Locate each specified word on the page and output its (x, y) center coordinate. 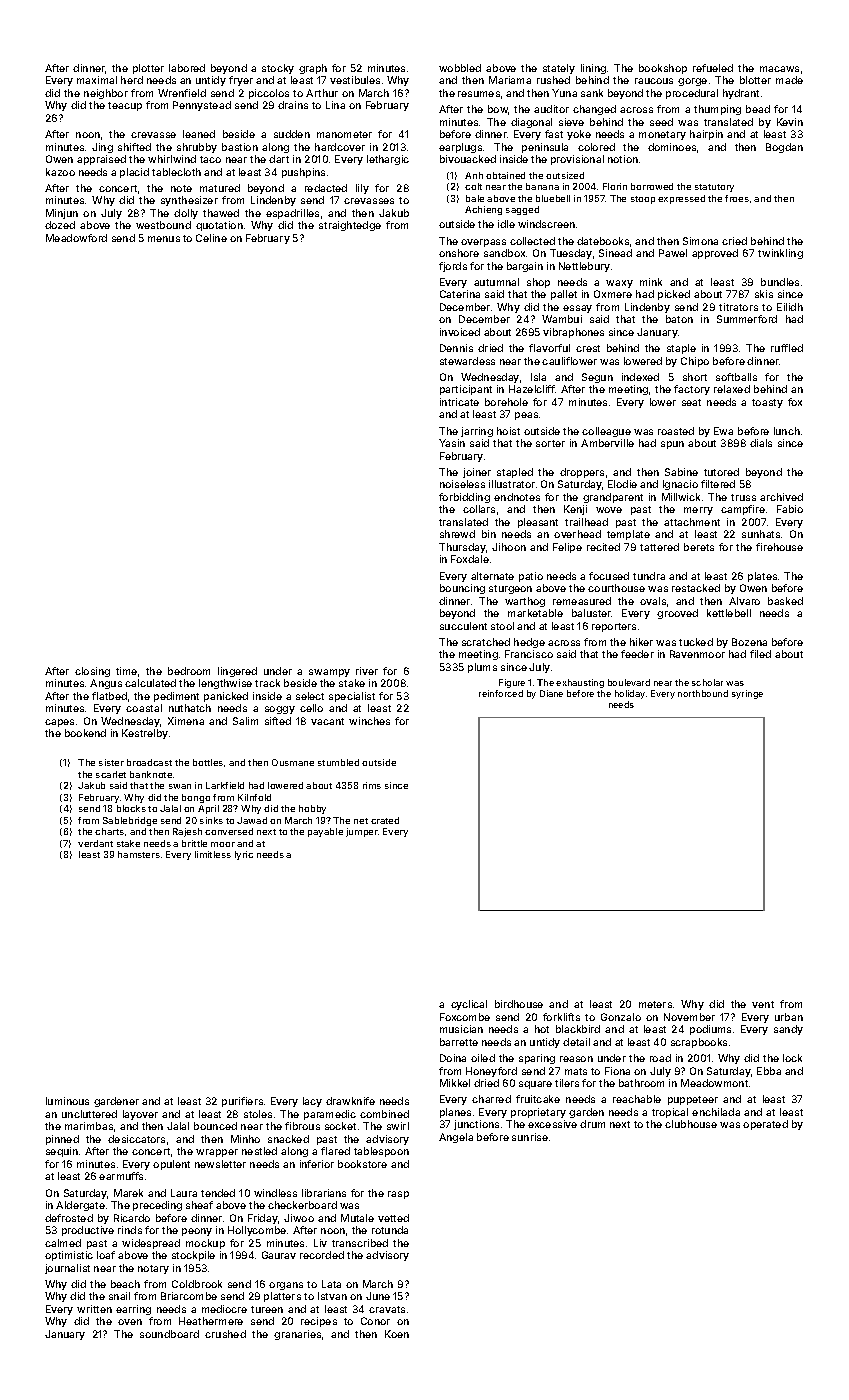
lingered (237, 672)
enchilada (716, 1112)
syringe (747, 694)
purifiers (242, 1102)
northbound (703, 693)
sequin (62, 1152)
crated (385, 820)
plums (482, 668)
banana (542, 186)
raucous (654, 81)
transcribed (360, 1243)
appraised (101, 160)
